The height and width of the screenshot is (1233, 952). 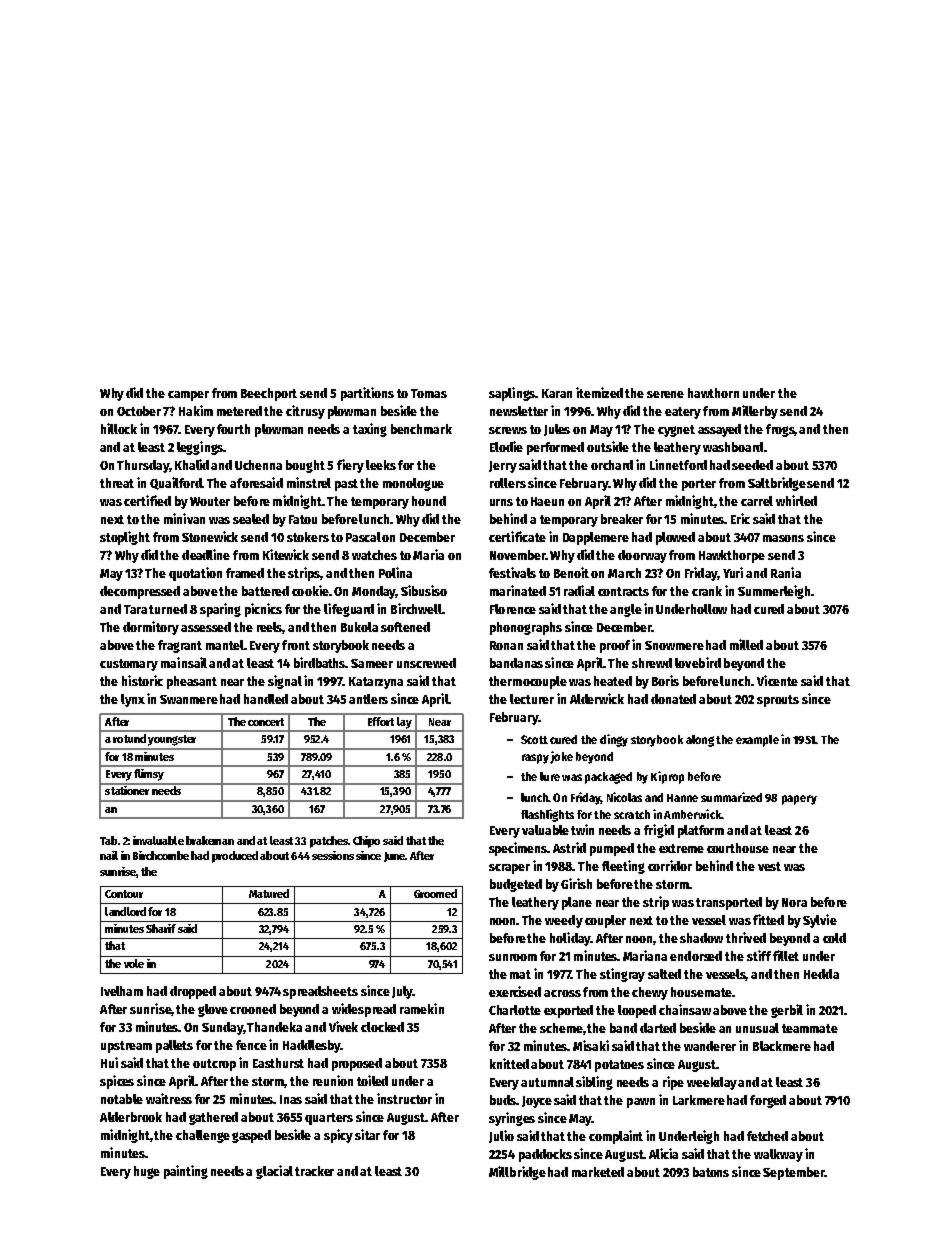 I want to click on Inas, so click(x=291, y=1099).
